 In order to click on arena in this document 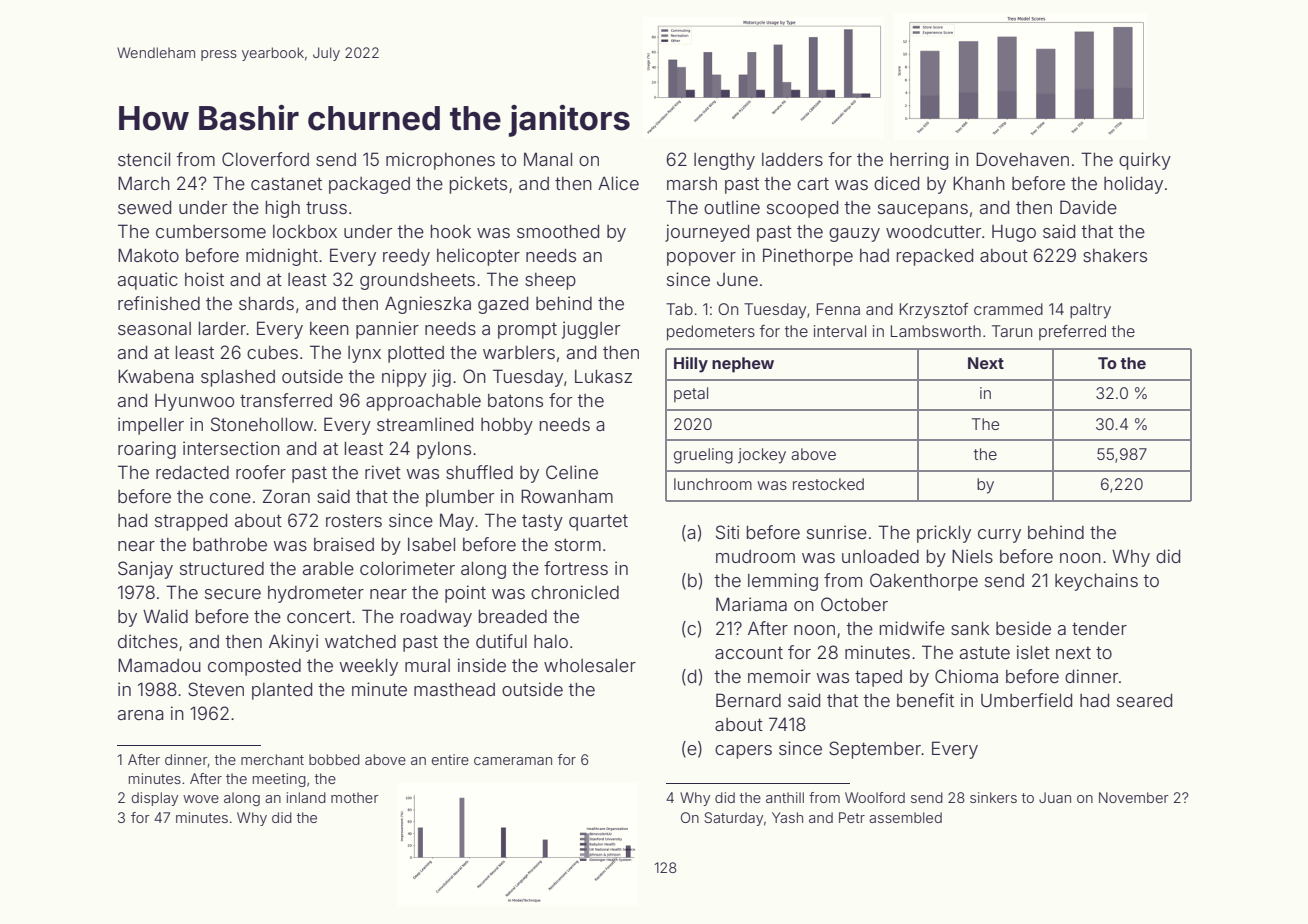, I will do `click(141, 715)`.
